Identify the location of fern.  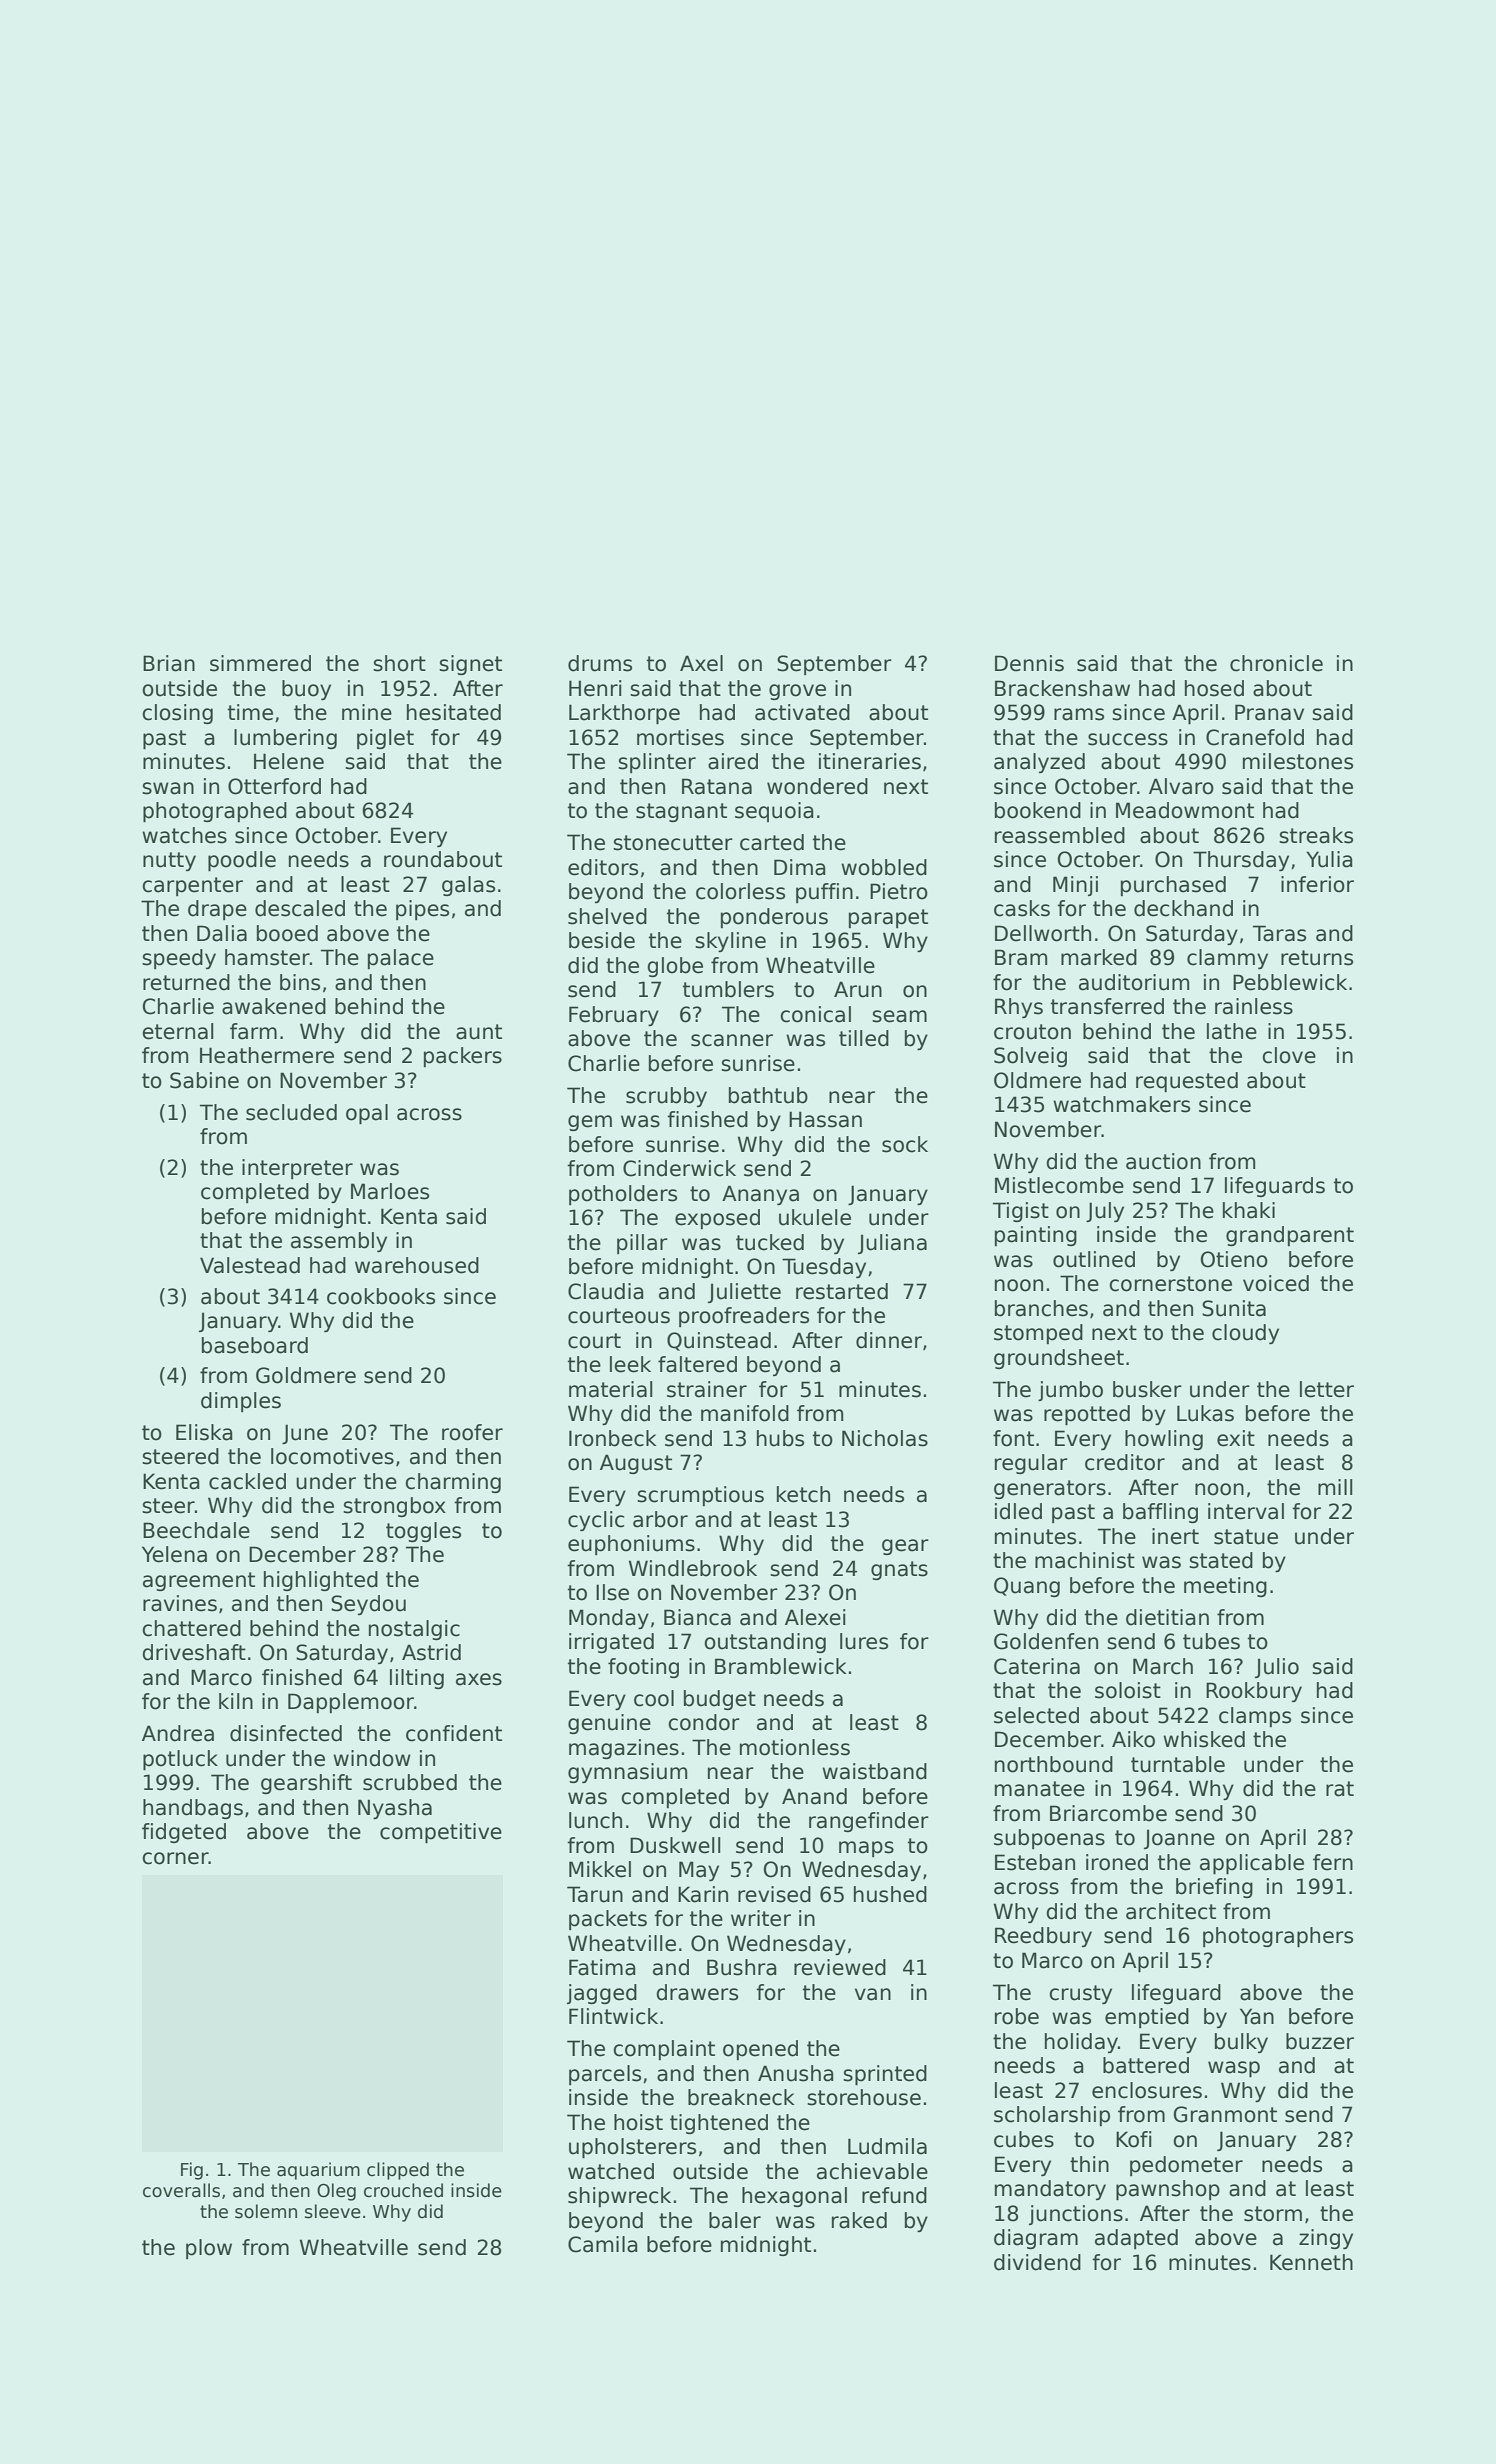
(1333, 1862).
